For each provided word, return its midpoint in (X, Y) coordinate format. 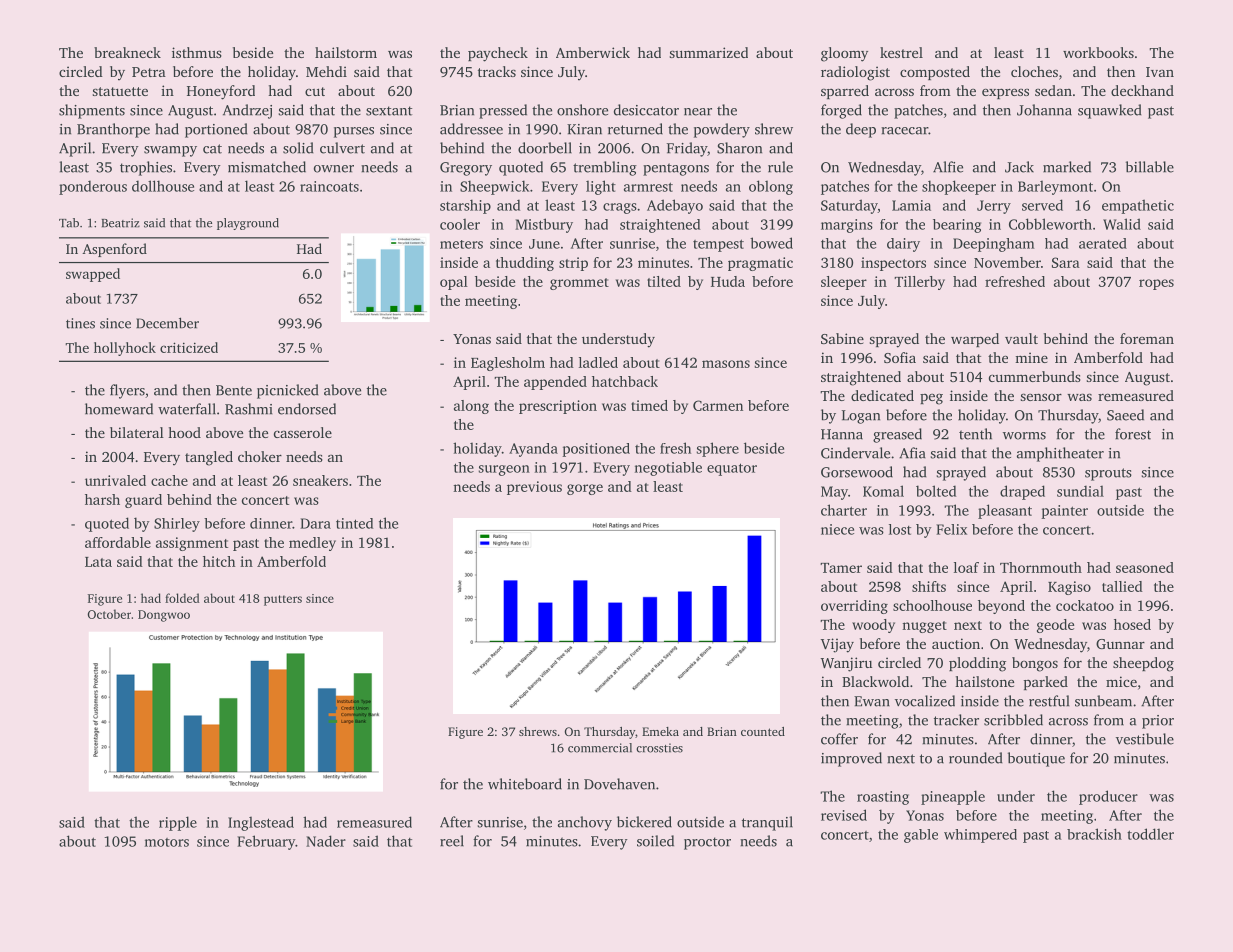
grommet (579, 284)
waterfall (187, 409)
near (698, 112)
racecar (904, 131)
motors (167, 842)
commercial (600, 748)
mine (1031, 357)
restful (1049, 701)
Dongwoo (164, 616)
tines (80, 323)
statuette (120, 91)
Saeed (1125, 415)
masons (726, 364)
